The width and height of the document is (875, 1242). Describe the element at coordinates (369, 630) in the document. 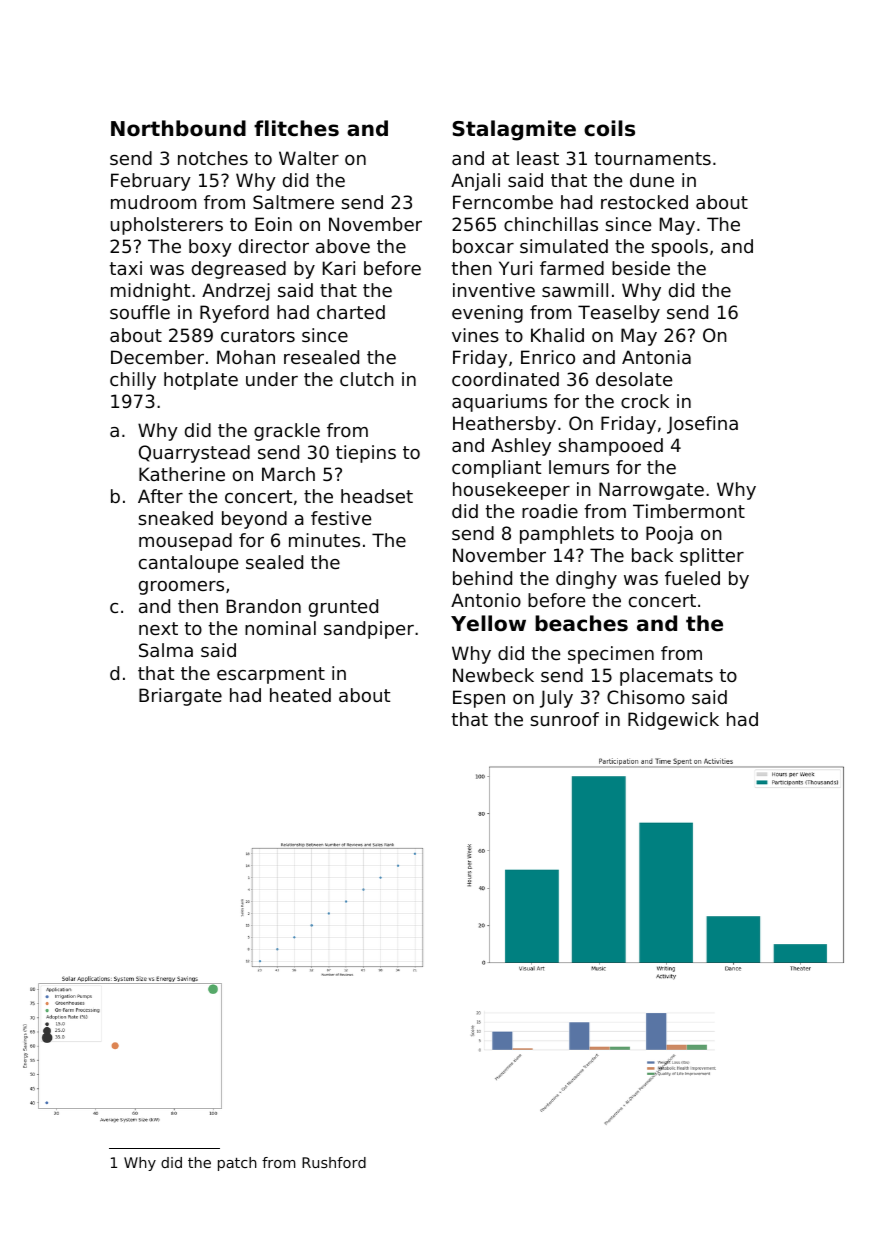

I see `sandpiper` at that location.
